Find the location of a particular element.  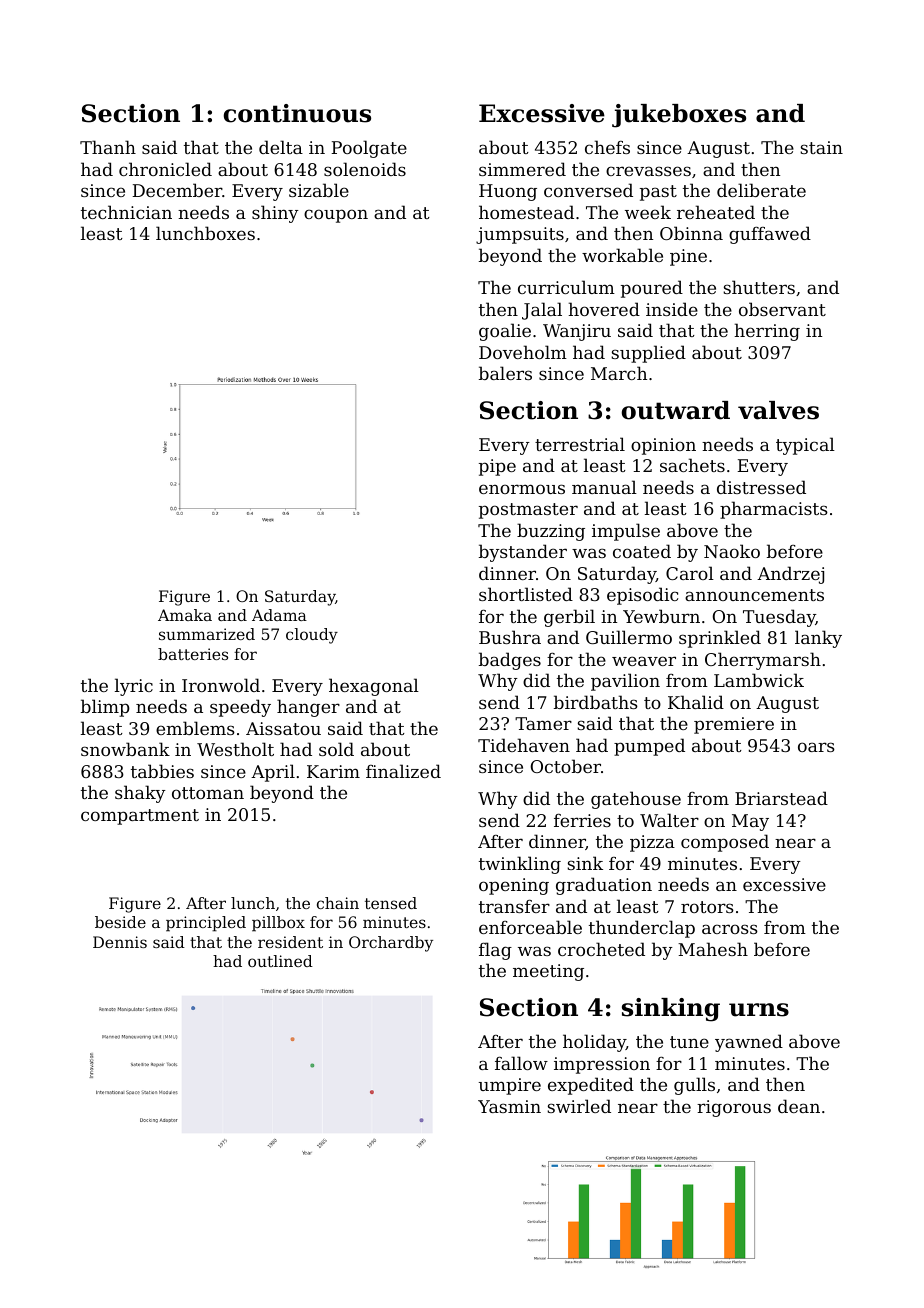

sold is located at coordinates (336, 749).
